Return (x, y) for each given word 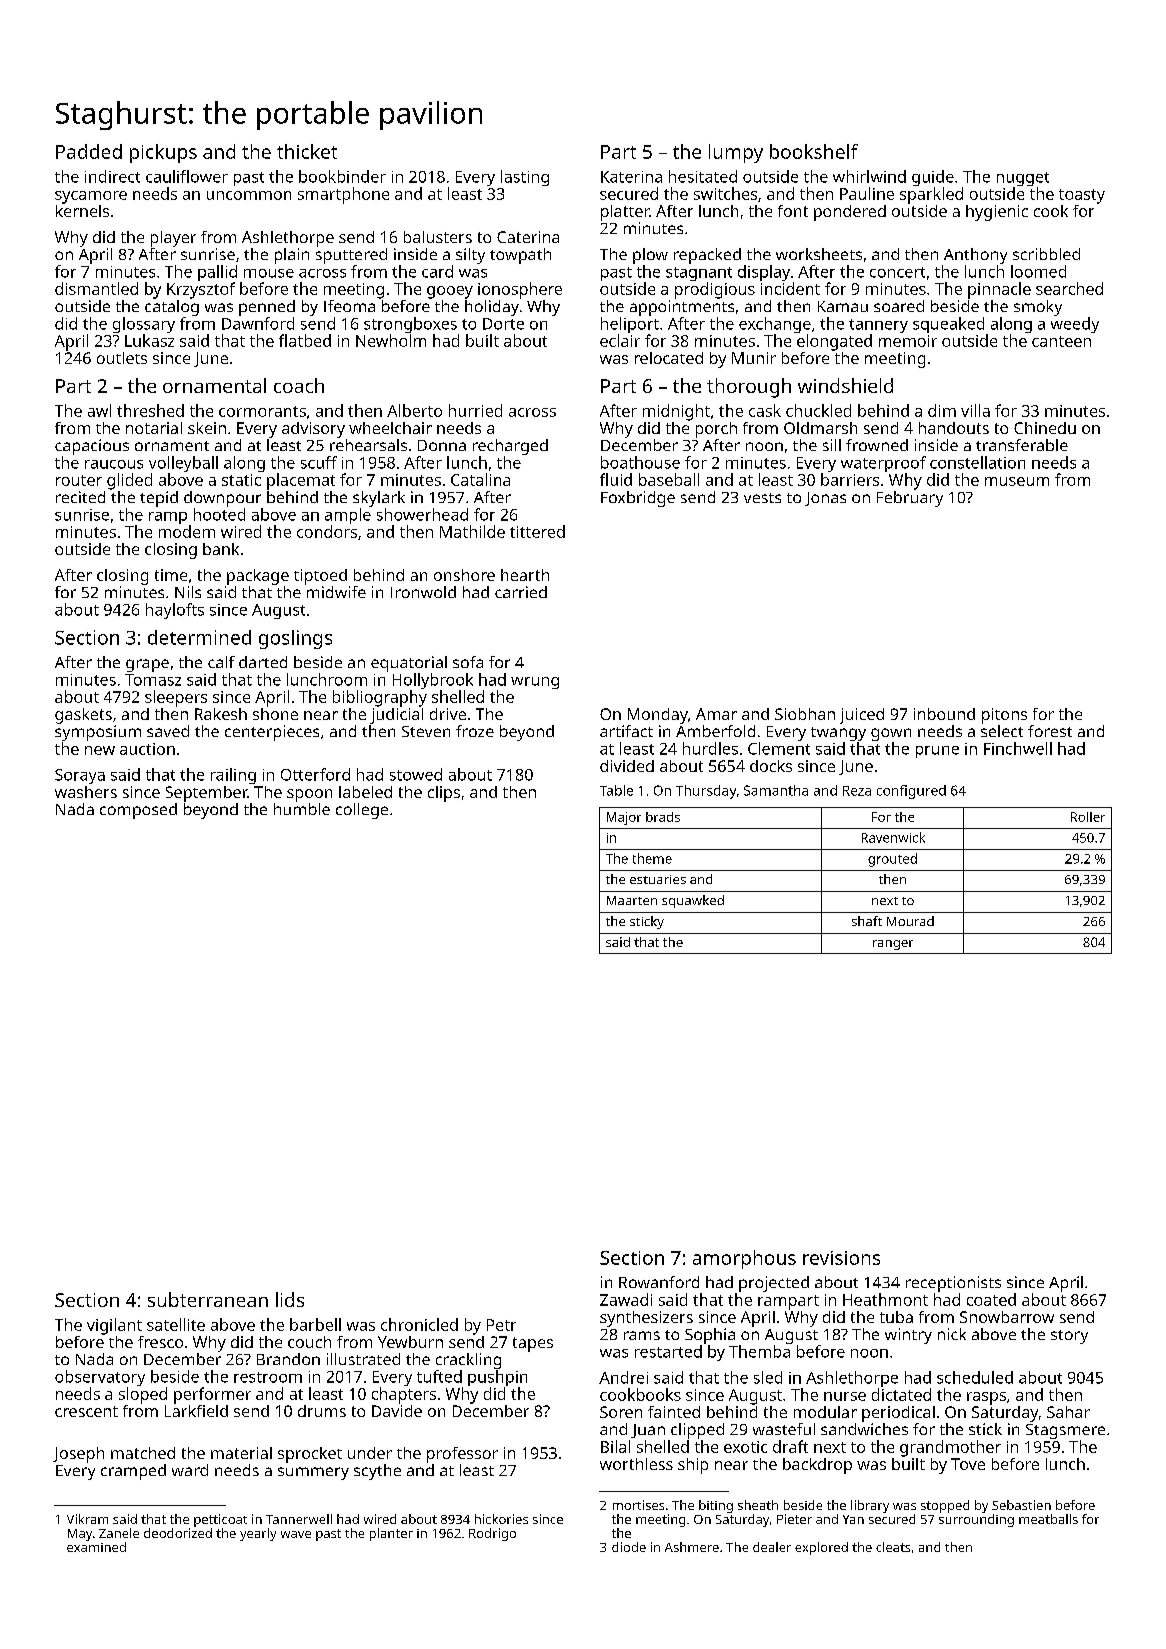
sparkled (931, 195)
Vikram (87, 1519)
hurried (475, 410)
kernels (82, 211)
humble (302, 809)
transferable (1022, 445)
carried (521, 592)
